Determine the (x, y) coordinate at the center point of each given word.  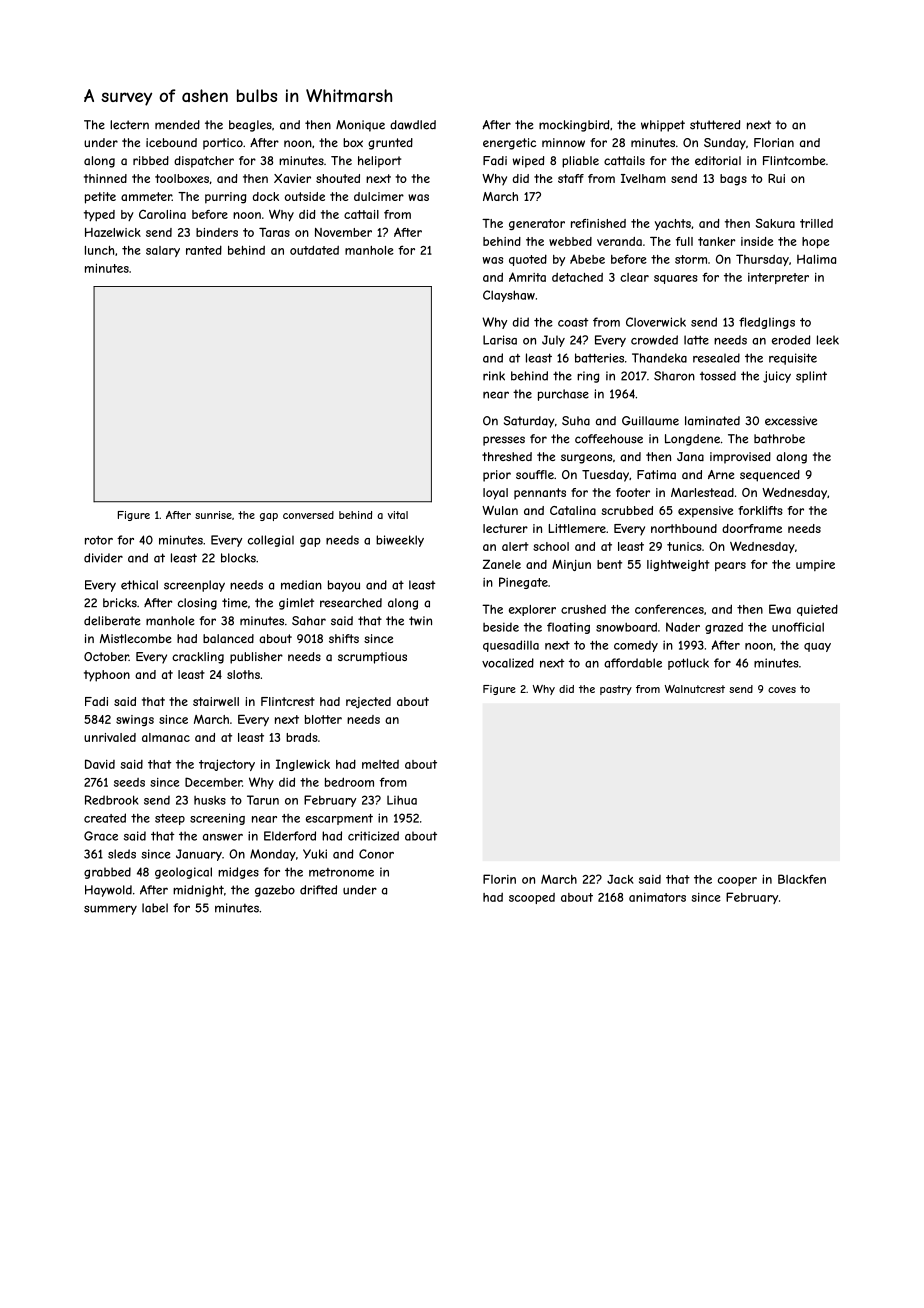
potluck (688, 664)
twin (420, 621)
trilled (816, 223)
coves (782, 690)
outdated (314, 250)
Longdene (692, 440)
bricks (120, 603)
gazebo (275, 891)
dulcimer (379, 196)
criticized (373, 836)
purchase (563, 395)
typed (99, 215)
